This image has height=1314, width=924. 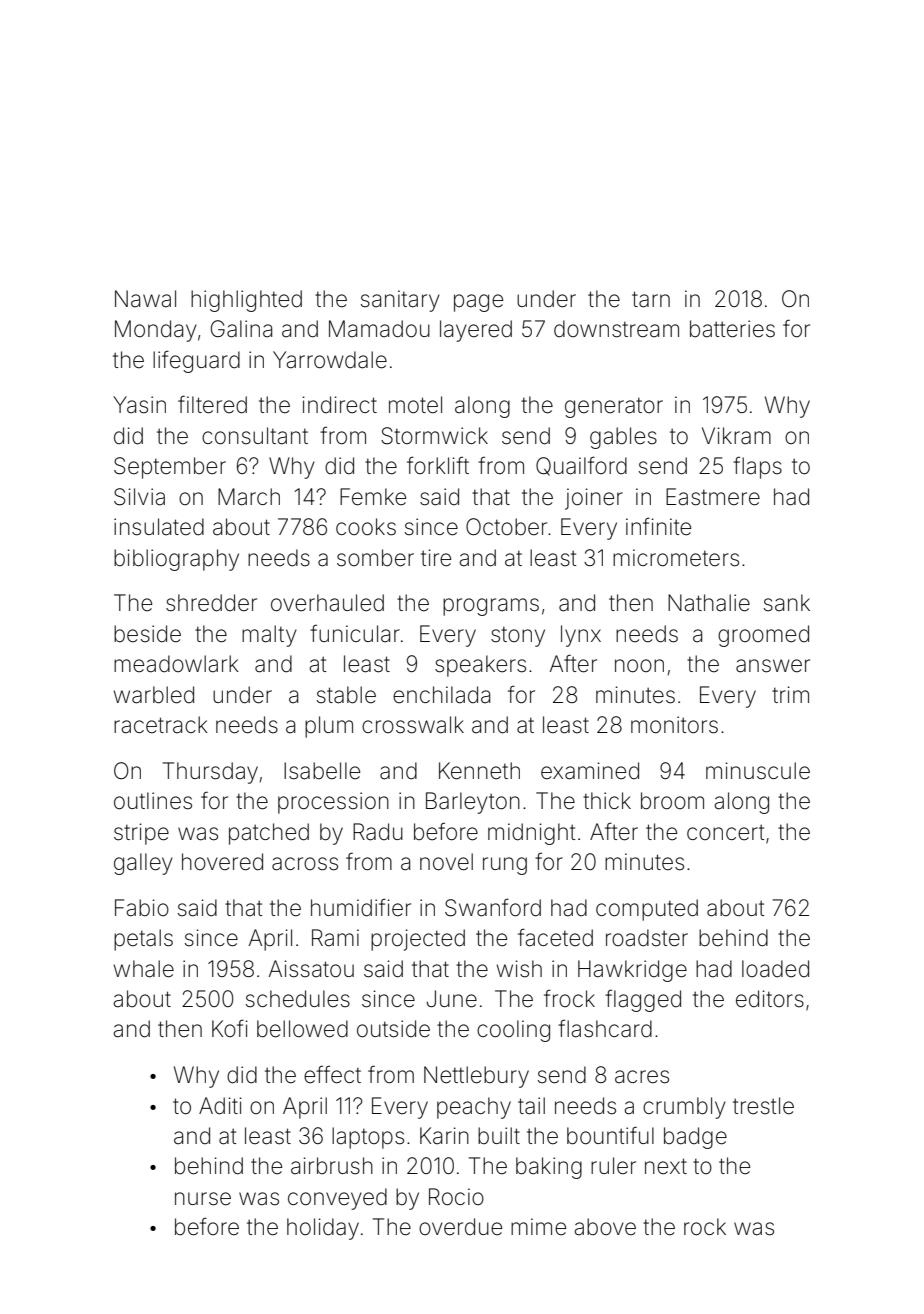 What do you see at coordinates (518, 636) in the image?
I see `stony` at bounding box center [518, 636].
